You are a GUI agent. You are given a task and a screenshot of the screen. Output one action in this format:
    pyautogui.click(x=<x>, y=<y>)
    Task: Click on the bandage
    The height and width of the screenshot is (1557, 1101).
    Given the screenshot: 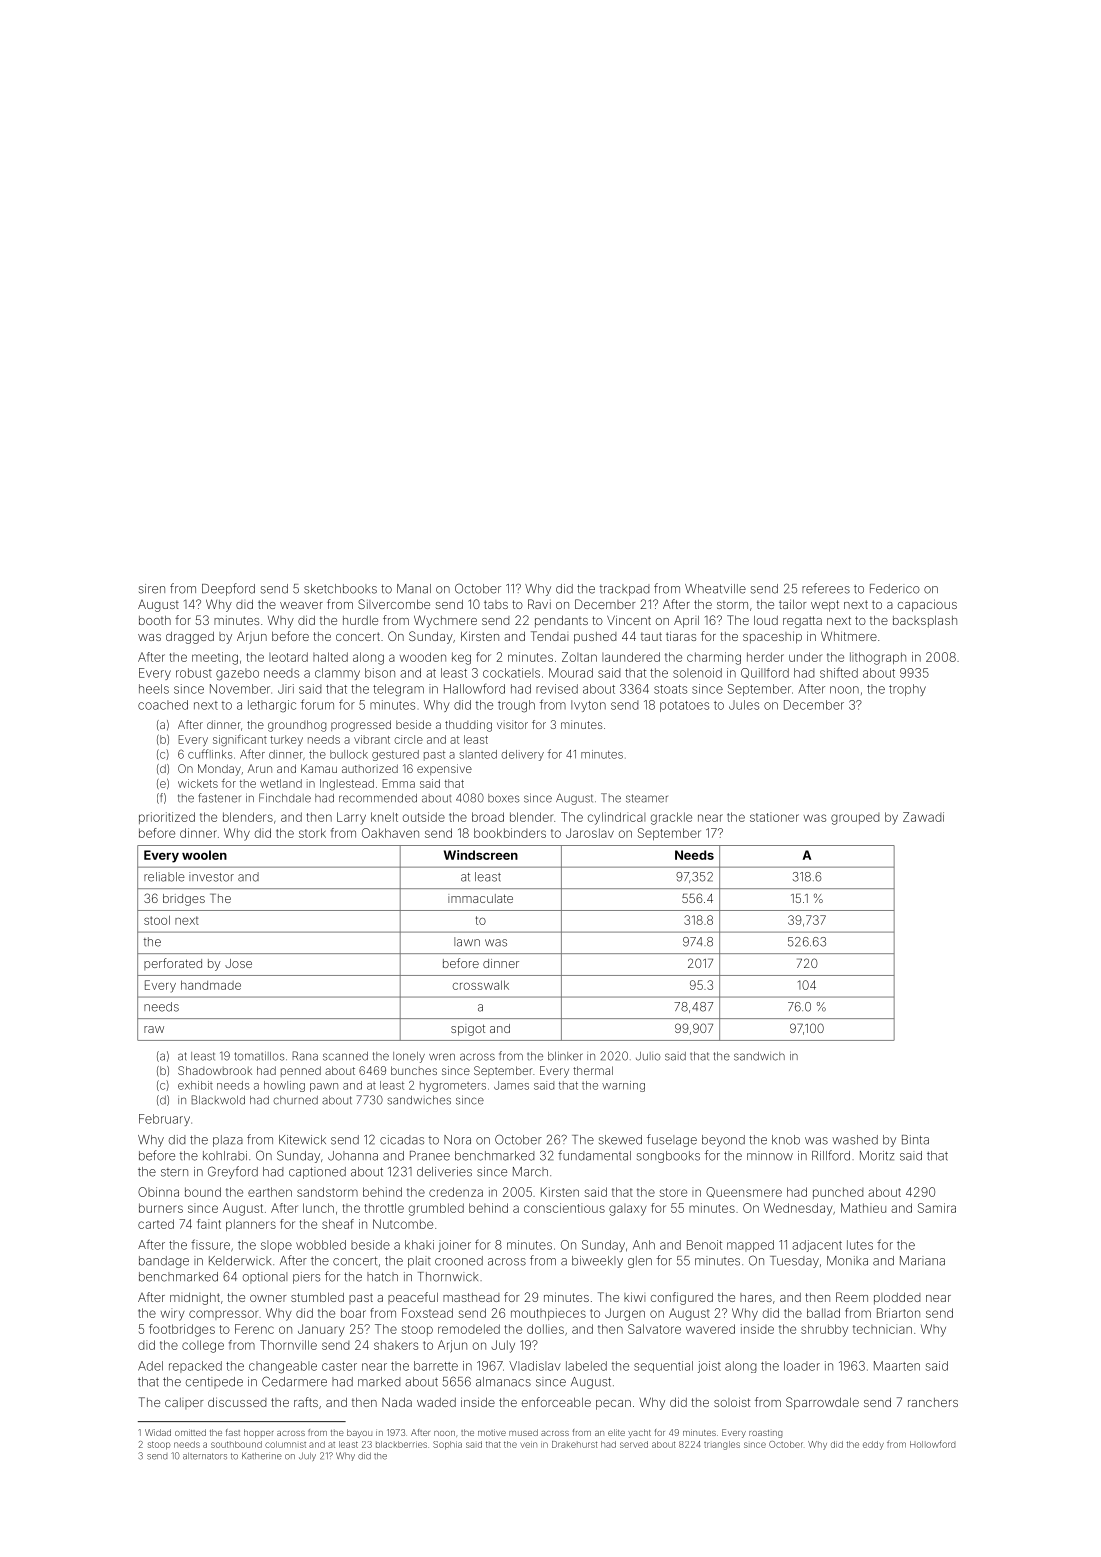 What is the action you would take?
    pyautogui.click(x=164, y=1262)
